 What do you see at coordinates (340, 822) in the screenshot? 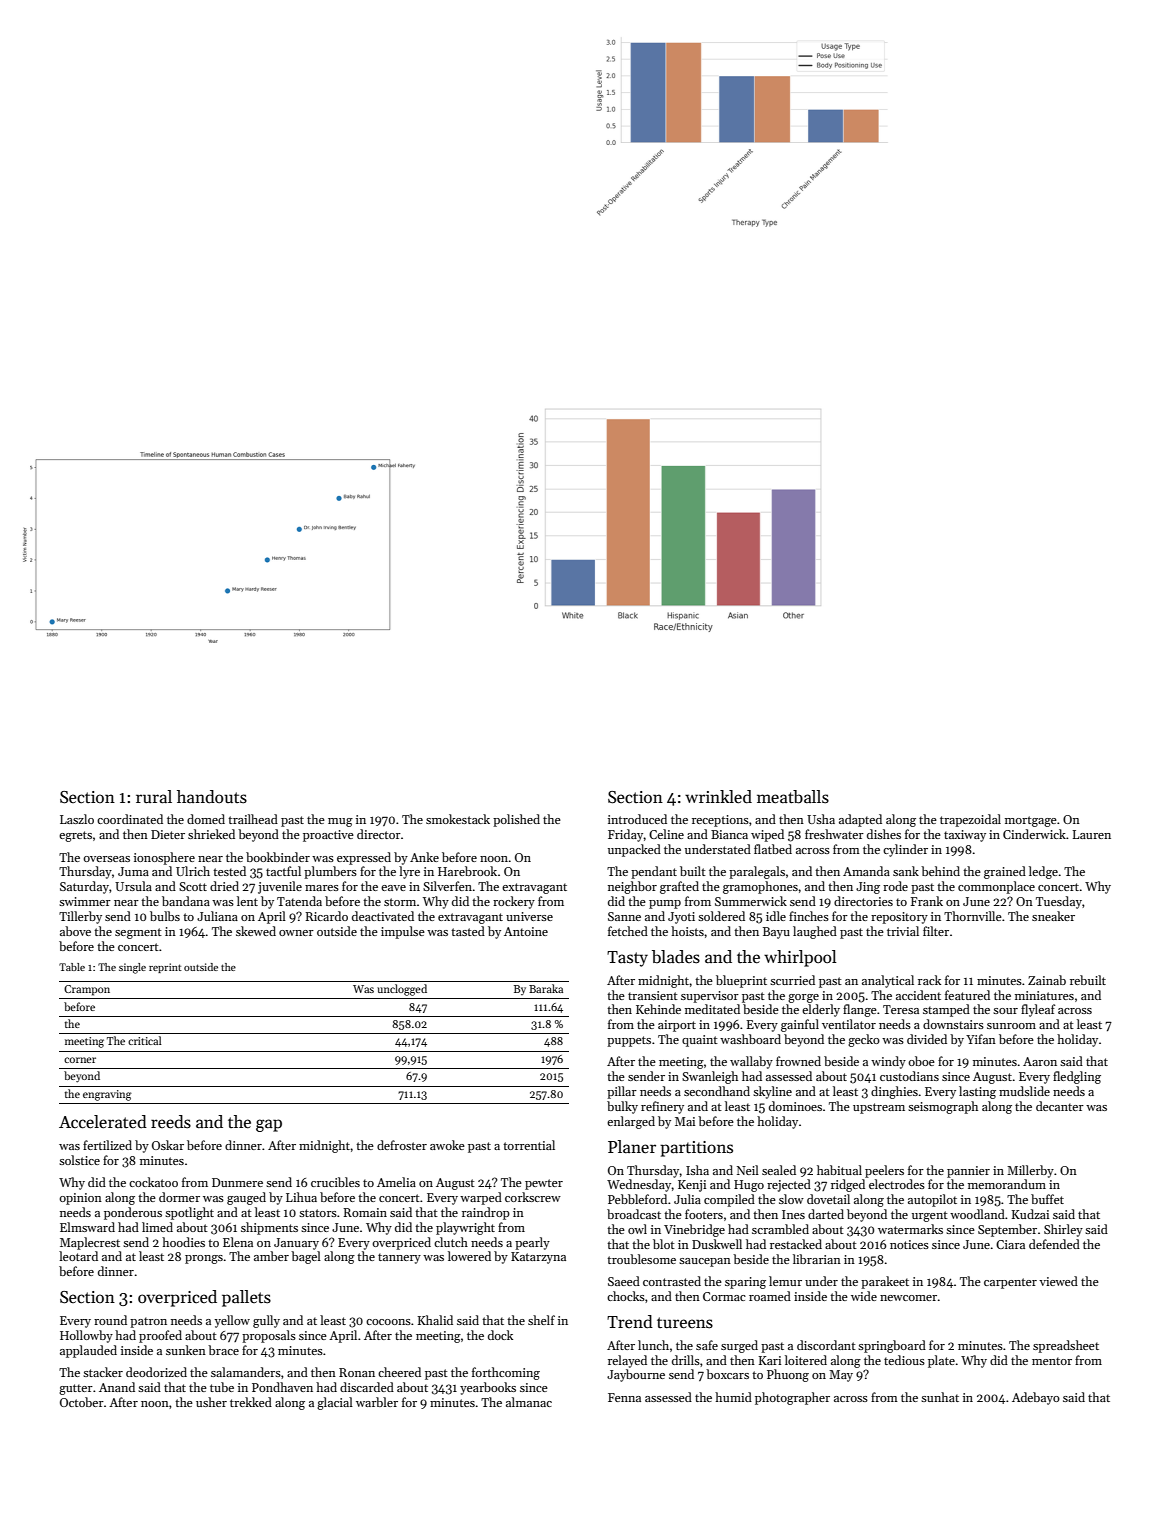
I see `mug` at bounding box center [340, 822].
